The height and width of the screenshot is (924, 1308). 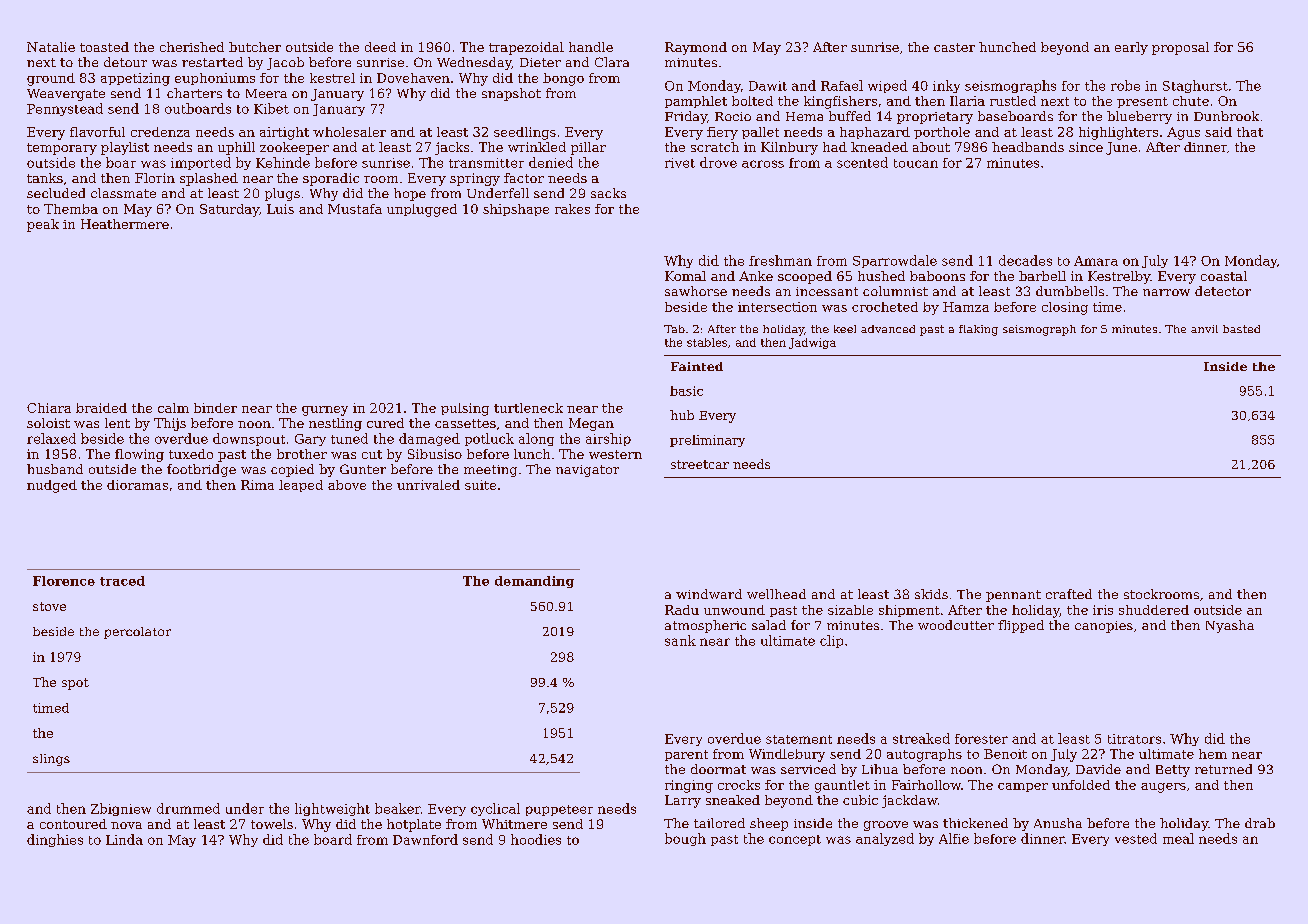 What do you see at coordinates (349, 132) in the screenshot?
I see `wholesaler` at bounding box center [349, 132].
